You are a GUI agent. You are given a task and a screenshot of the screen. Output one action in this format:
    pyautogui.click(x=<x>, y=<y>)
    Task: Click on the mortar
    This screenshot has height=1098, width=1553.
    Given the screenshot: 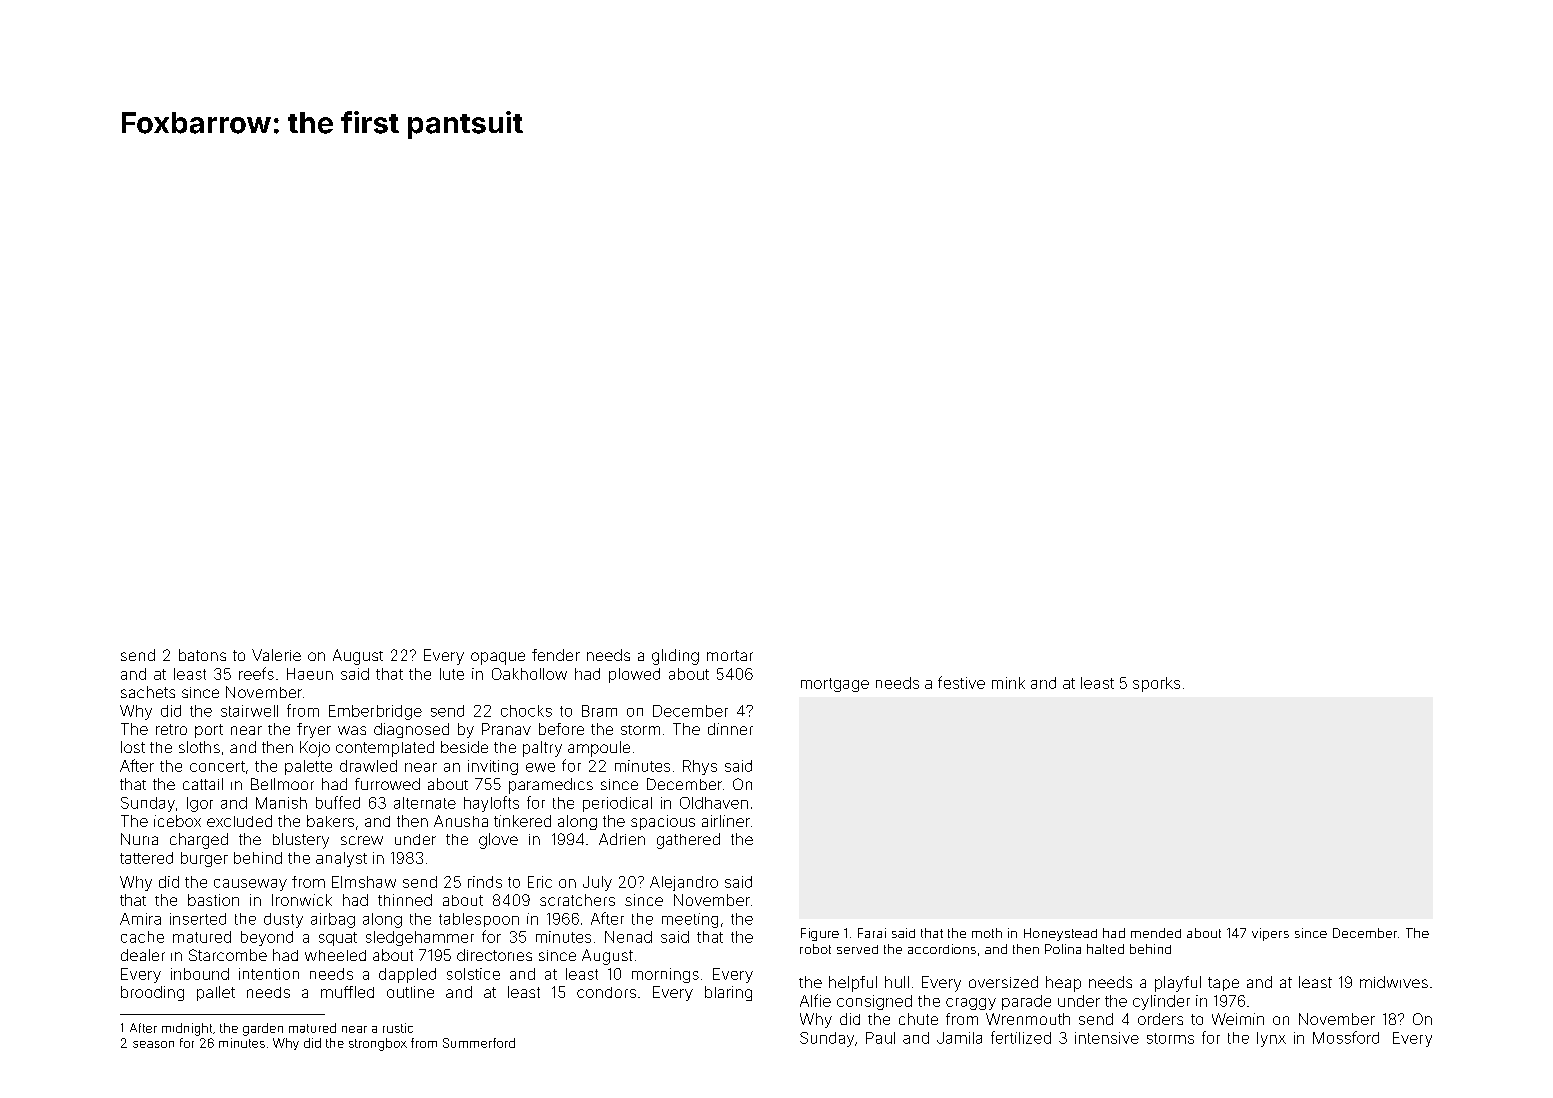 What is the action you would take?
    pyautogui.click(x=730, y=655)
